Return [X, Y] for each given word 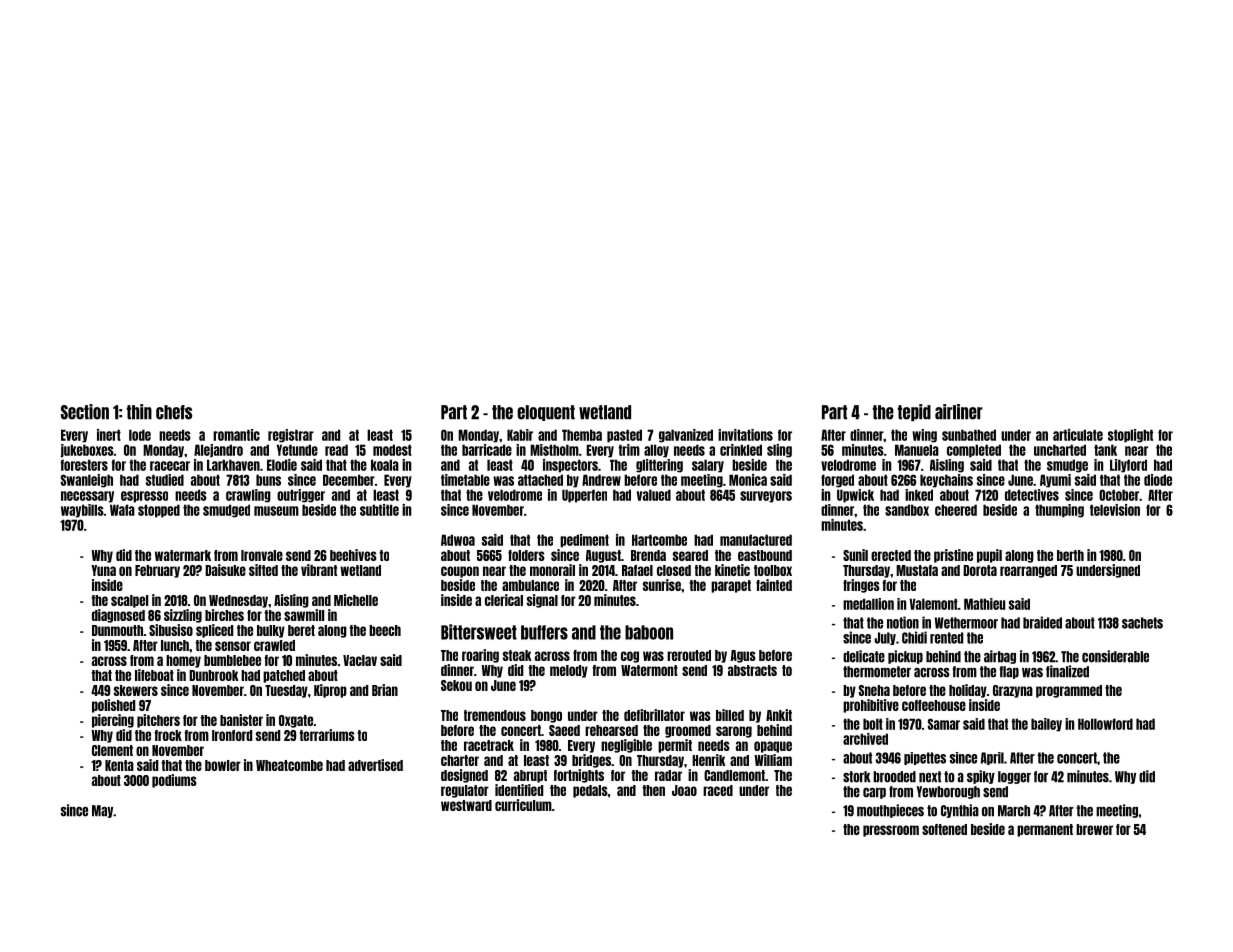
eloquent [546, 413]
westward [466, 805]
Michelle [356, 600]
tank [1105, 450]
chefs [174, 412]
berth [1070, 555]
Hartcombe [659, 540]
